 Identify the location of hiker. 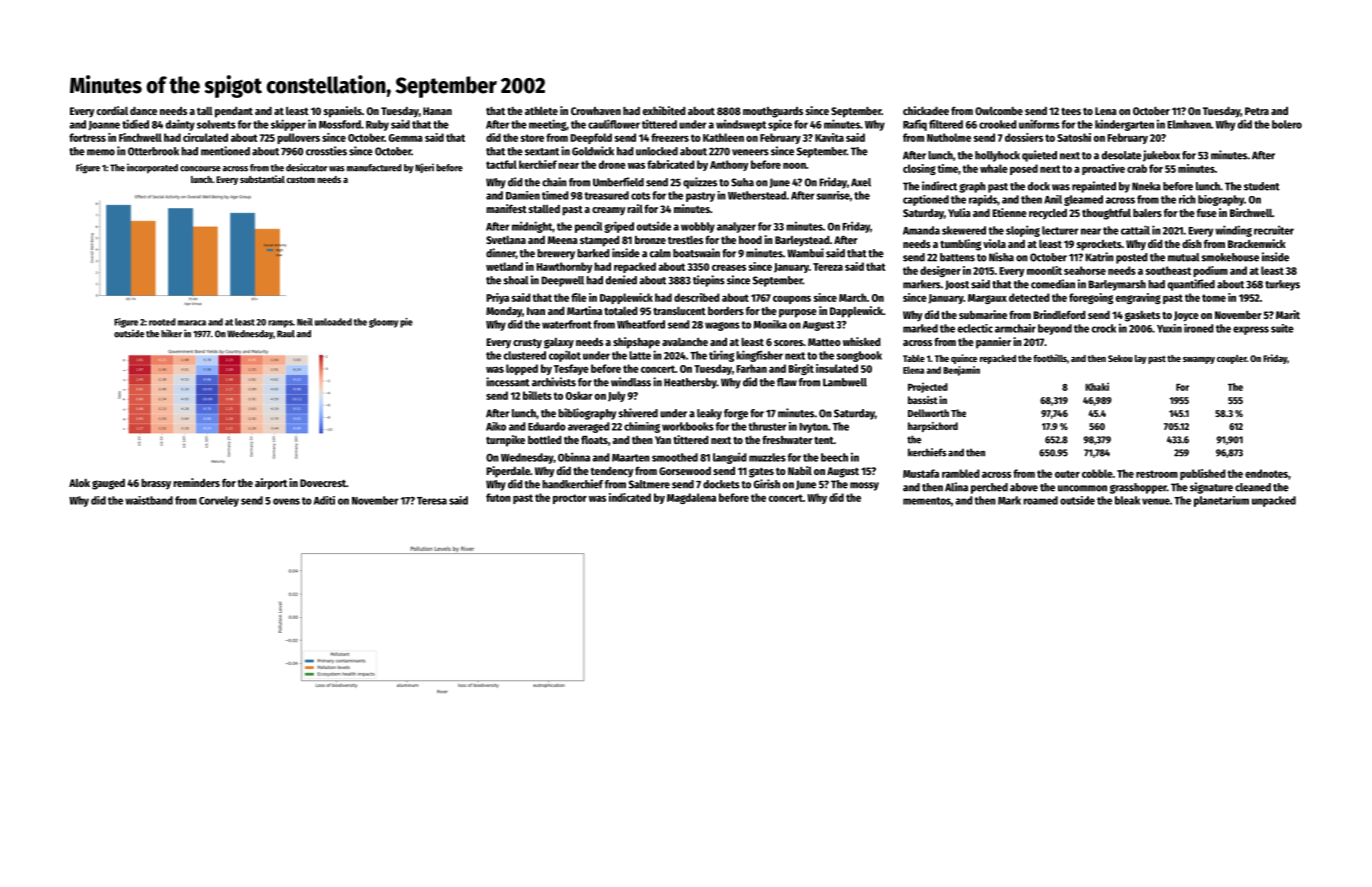
(171, 333).
